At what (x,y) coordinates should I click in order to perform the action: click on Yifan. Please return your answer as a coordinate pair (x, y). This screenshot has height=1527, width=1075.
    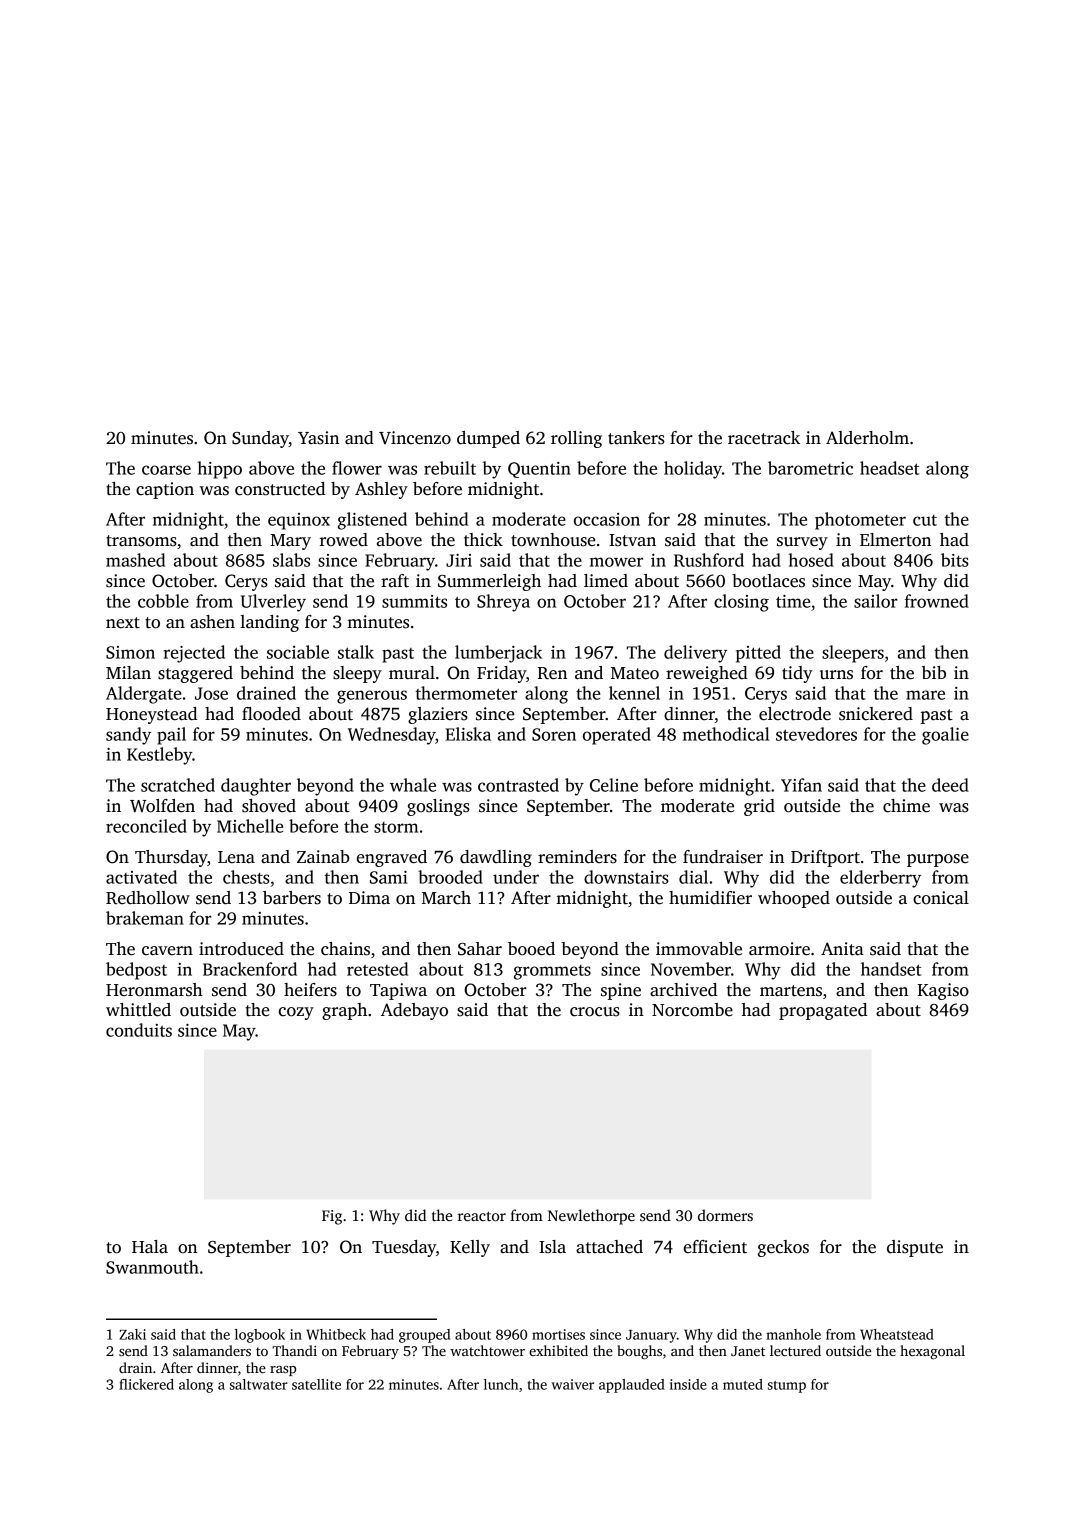
    Looking at the image, I should click on (801, 785).
